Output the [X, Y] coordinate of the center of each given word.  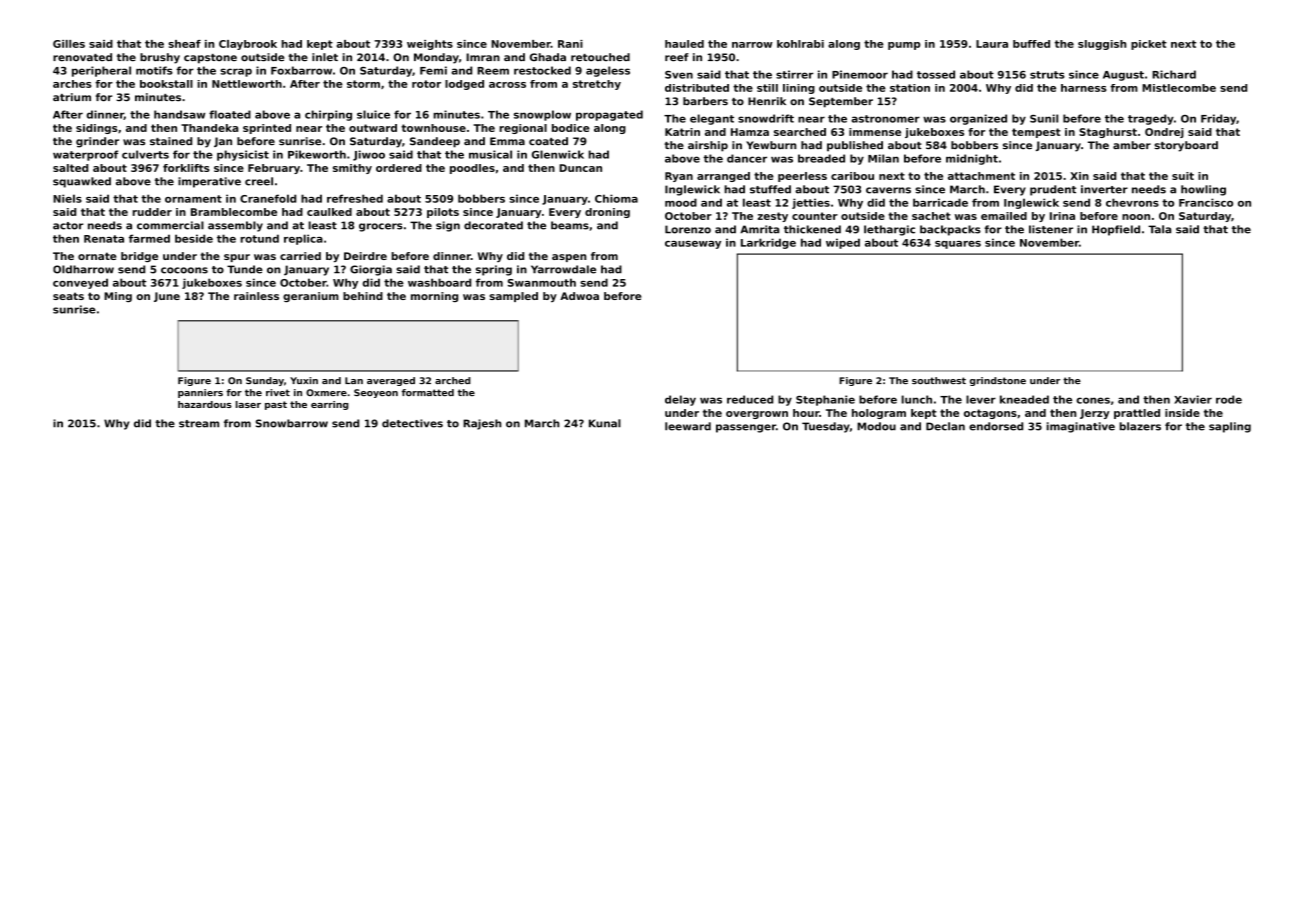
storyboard [1186, 146]
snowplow [542, 115]
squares [958, 245]
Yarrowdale [563, 269]
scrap [236, 72]
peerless [802, 177]
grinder [97, 142]
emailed [1004, 216]
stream [199, 424]
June [167, 297]
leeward [688, 426]
